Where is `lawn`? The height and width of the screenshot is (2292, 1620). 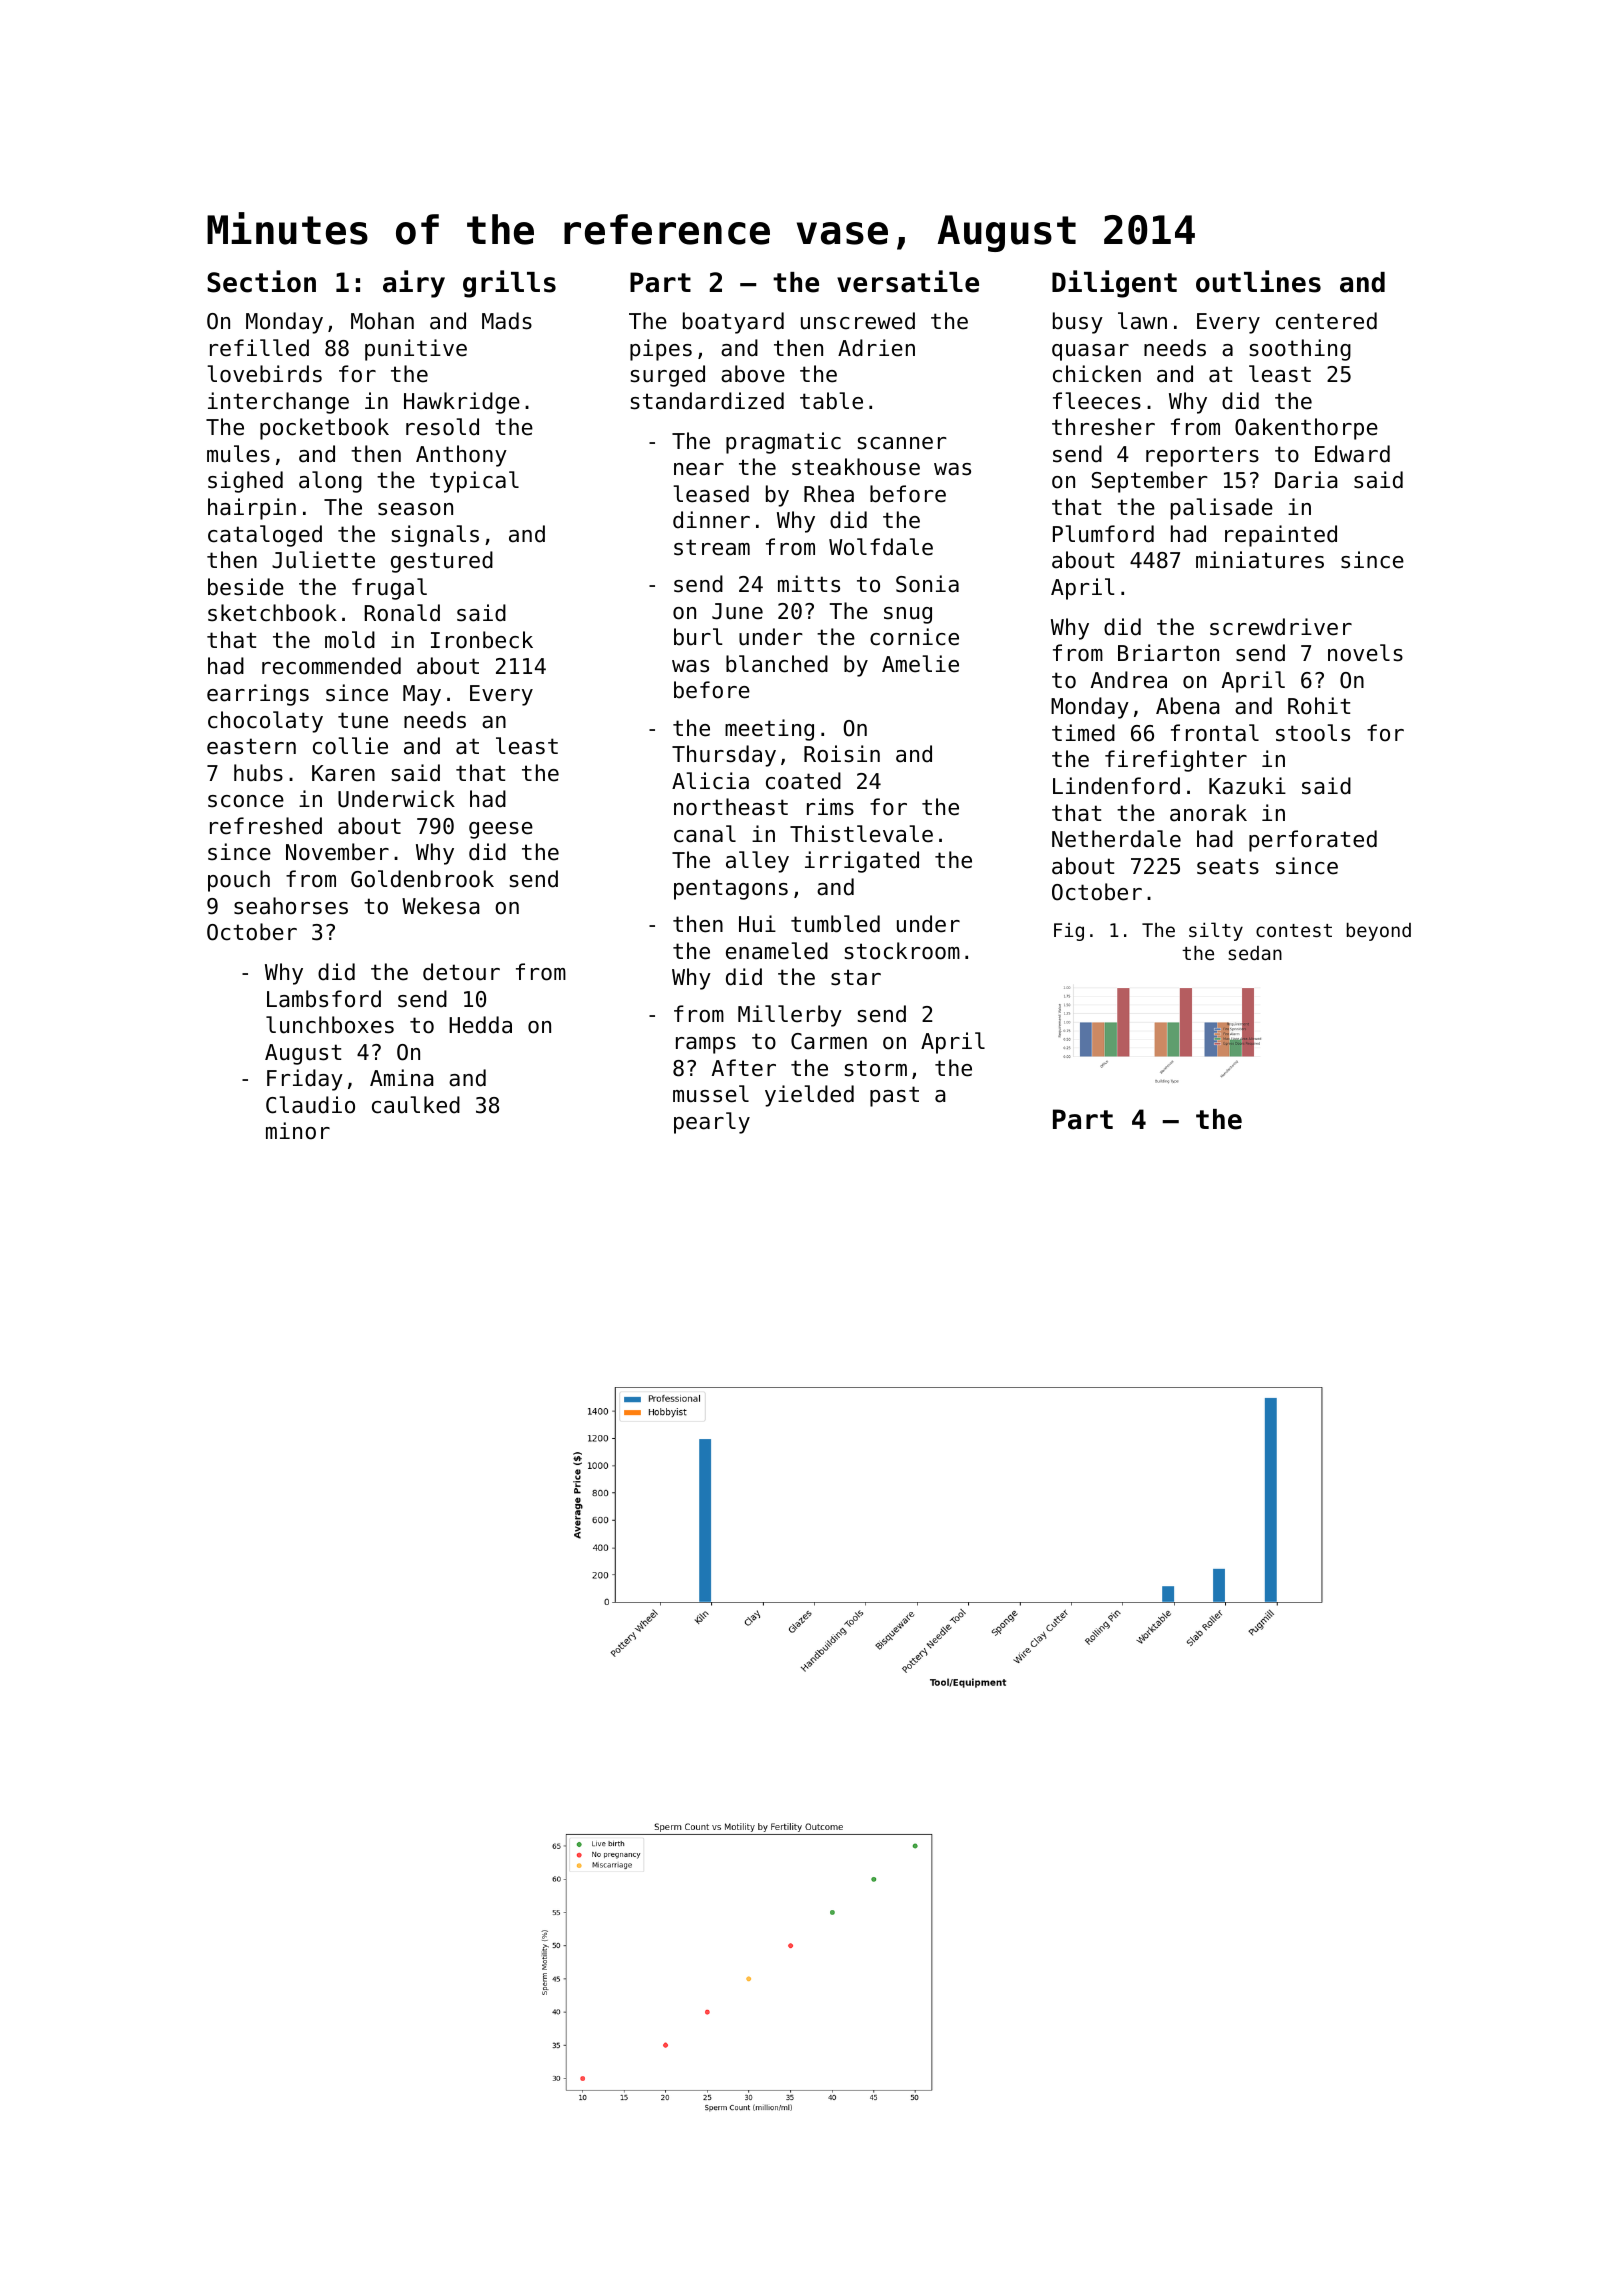 lawn is located at coordinates (1142, 321).
